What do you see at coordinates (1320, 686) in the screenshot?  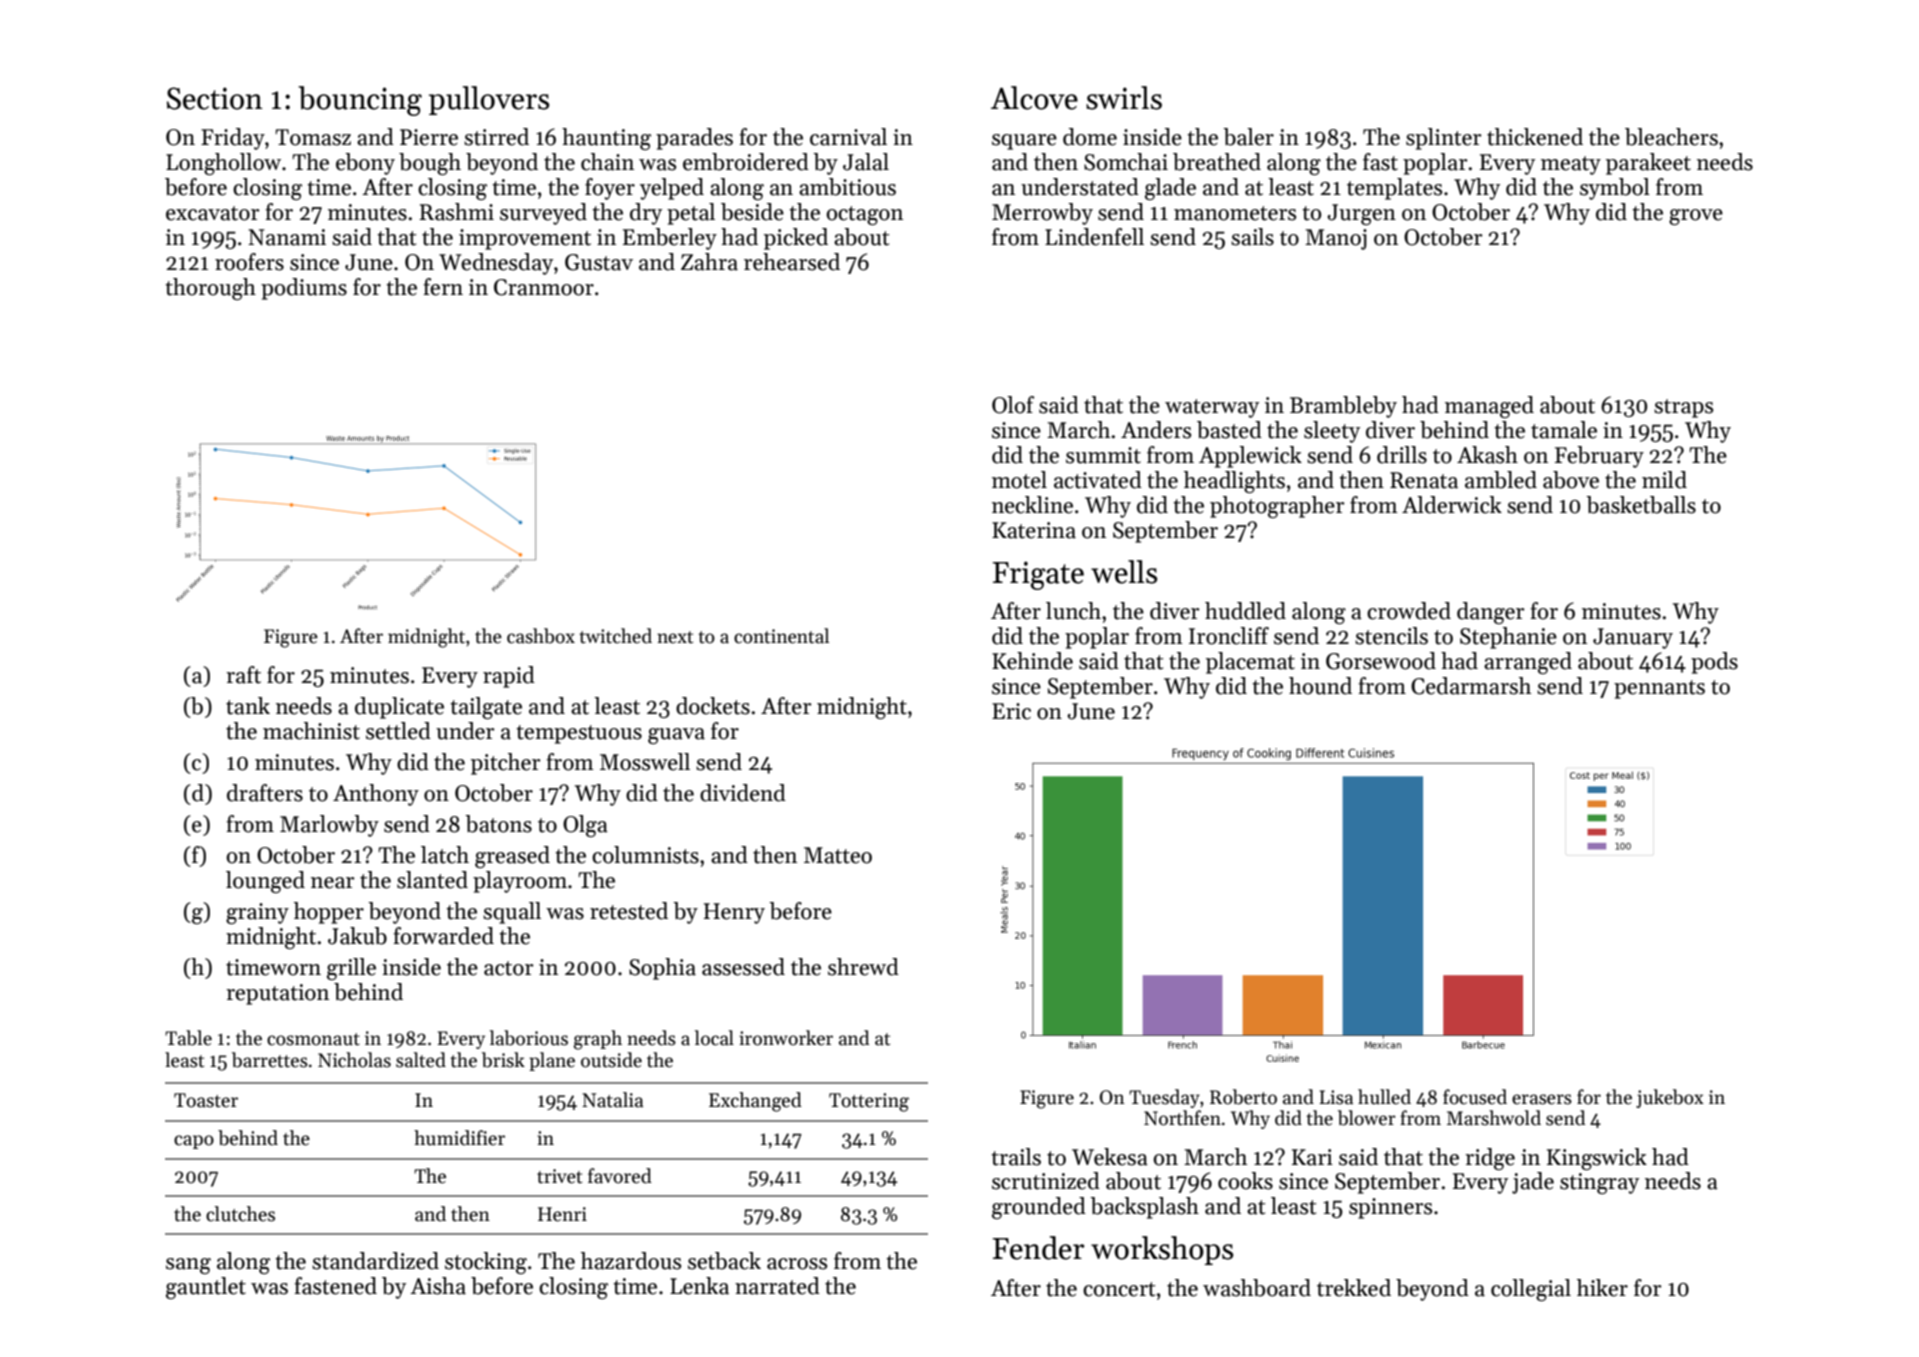 I see `hound` at bounding box center [1320, 686].
